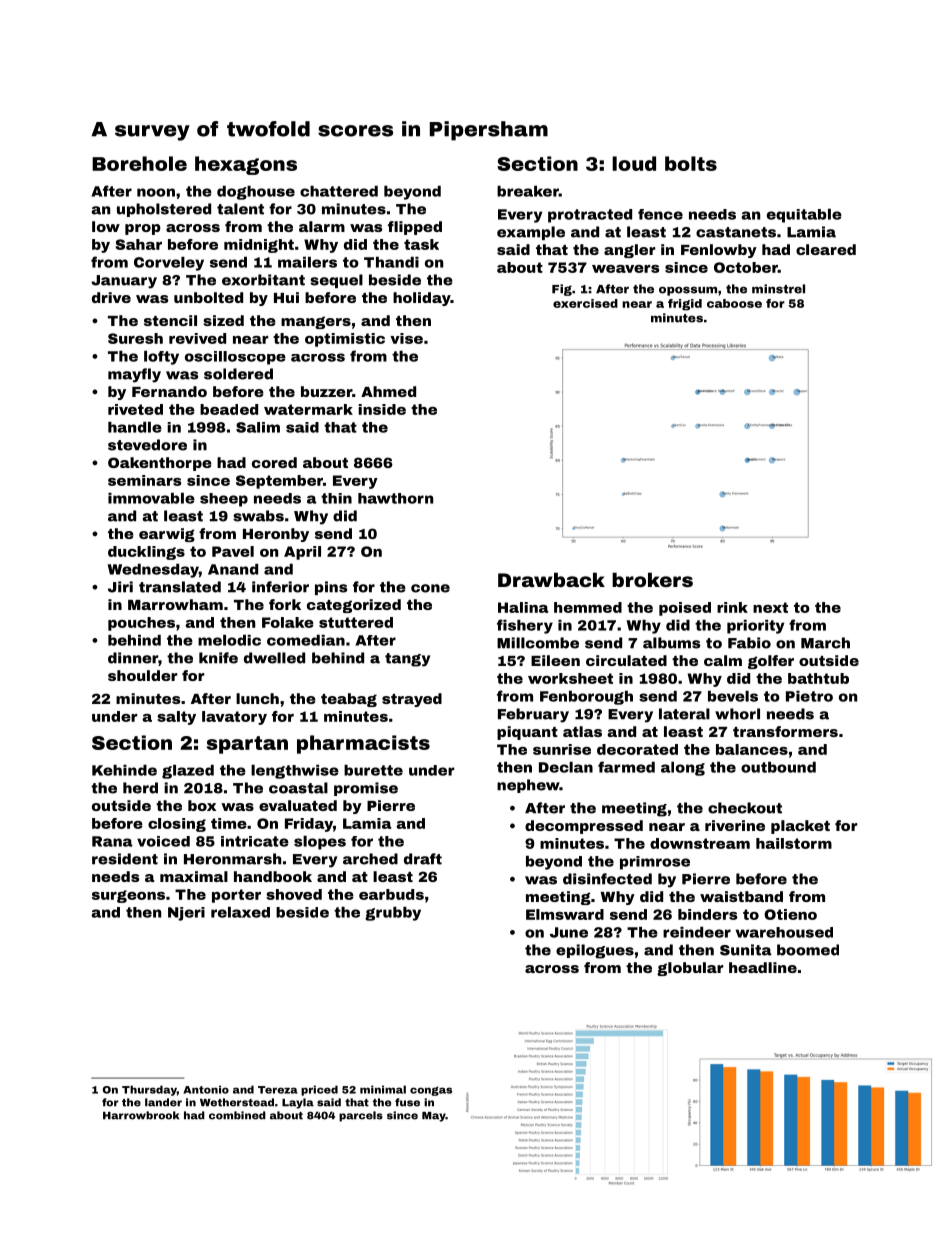 Image resolution: width=952 pixels, height=1233 pixels. What do you see at coordinates (655, 863) in the screenshot?
I see `primrose` at bounding box center [655, 863].
